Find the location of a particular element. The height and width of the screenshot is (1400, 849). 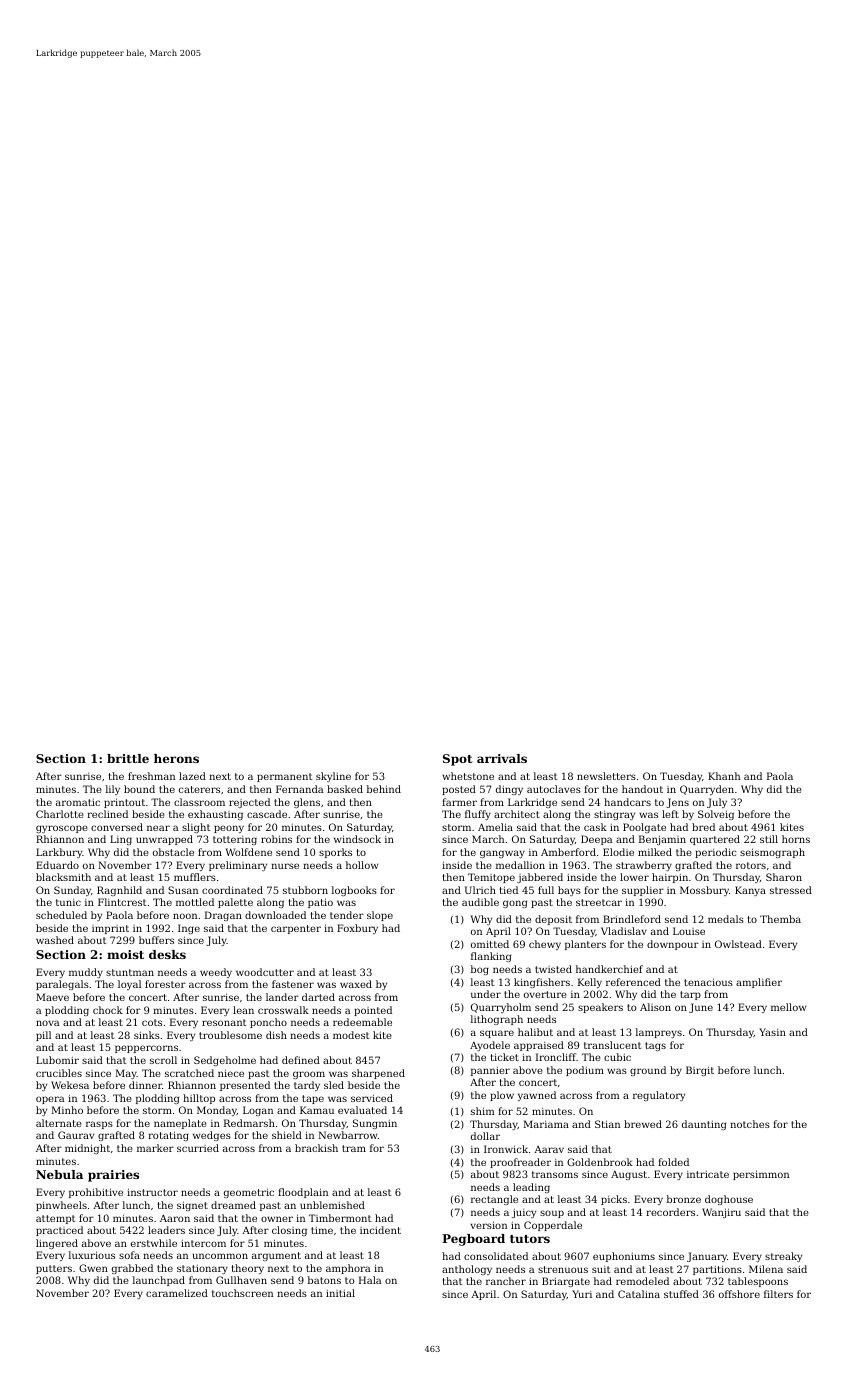

rasps is located at coordinates (99, 1125).
